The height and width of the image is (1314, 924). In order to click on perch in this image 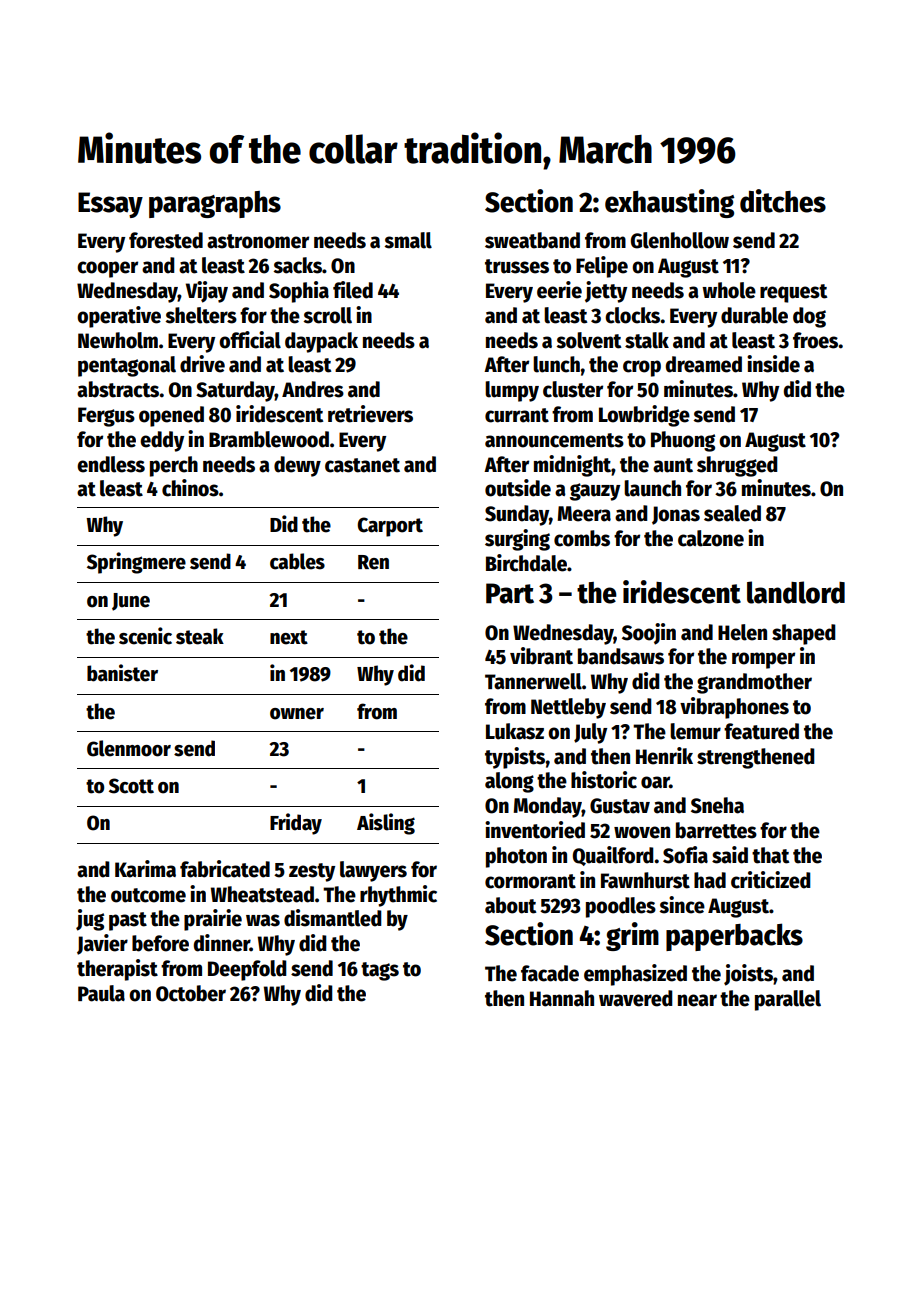, I will do `click(174, 466)`.
